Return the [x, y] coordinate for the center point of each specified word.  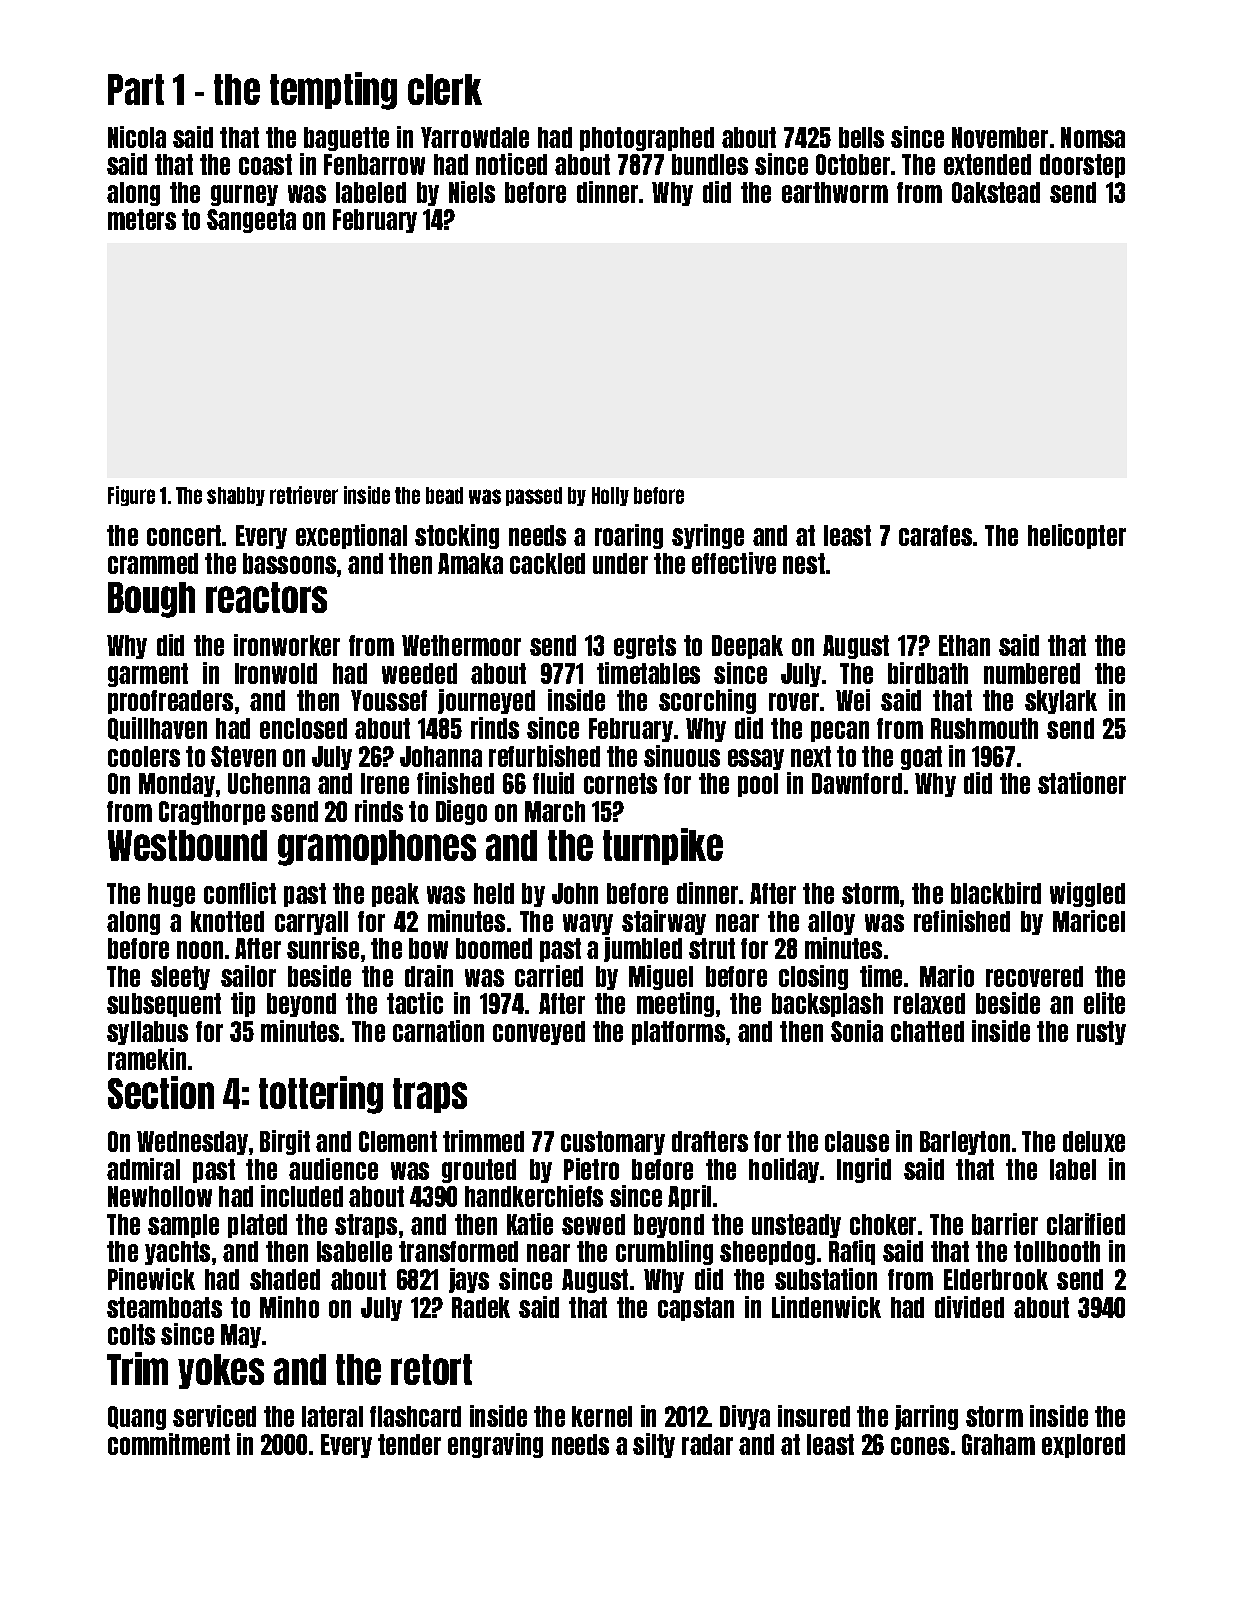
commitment [169, 1444]
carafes [935, 535]
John [575, 893]
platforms [678, 1033]
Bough [151, 600]
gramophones [377, 848]
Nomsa [1093, 137]
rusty [1101, 1033]
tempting [333, 91]
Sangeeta [251, 221]
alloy [831, 923]
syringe [708, 536]
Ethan [964, 645]
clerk [445, 89]
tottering [321, 1095]
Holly [610, 496]
